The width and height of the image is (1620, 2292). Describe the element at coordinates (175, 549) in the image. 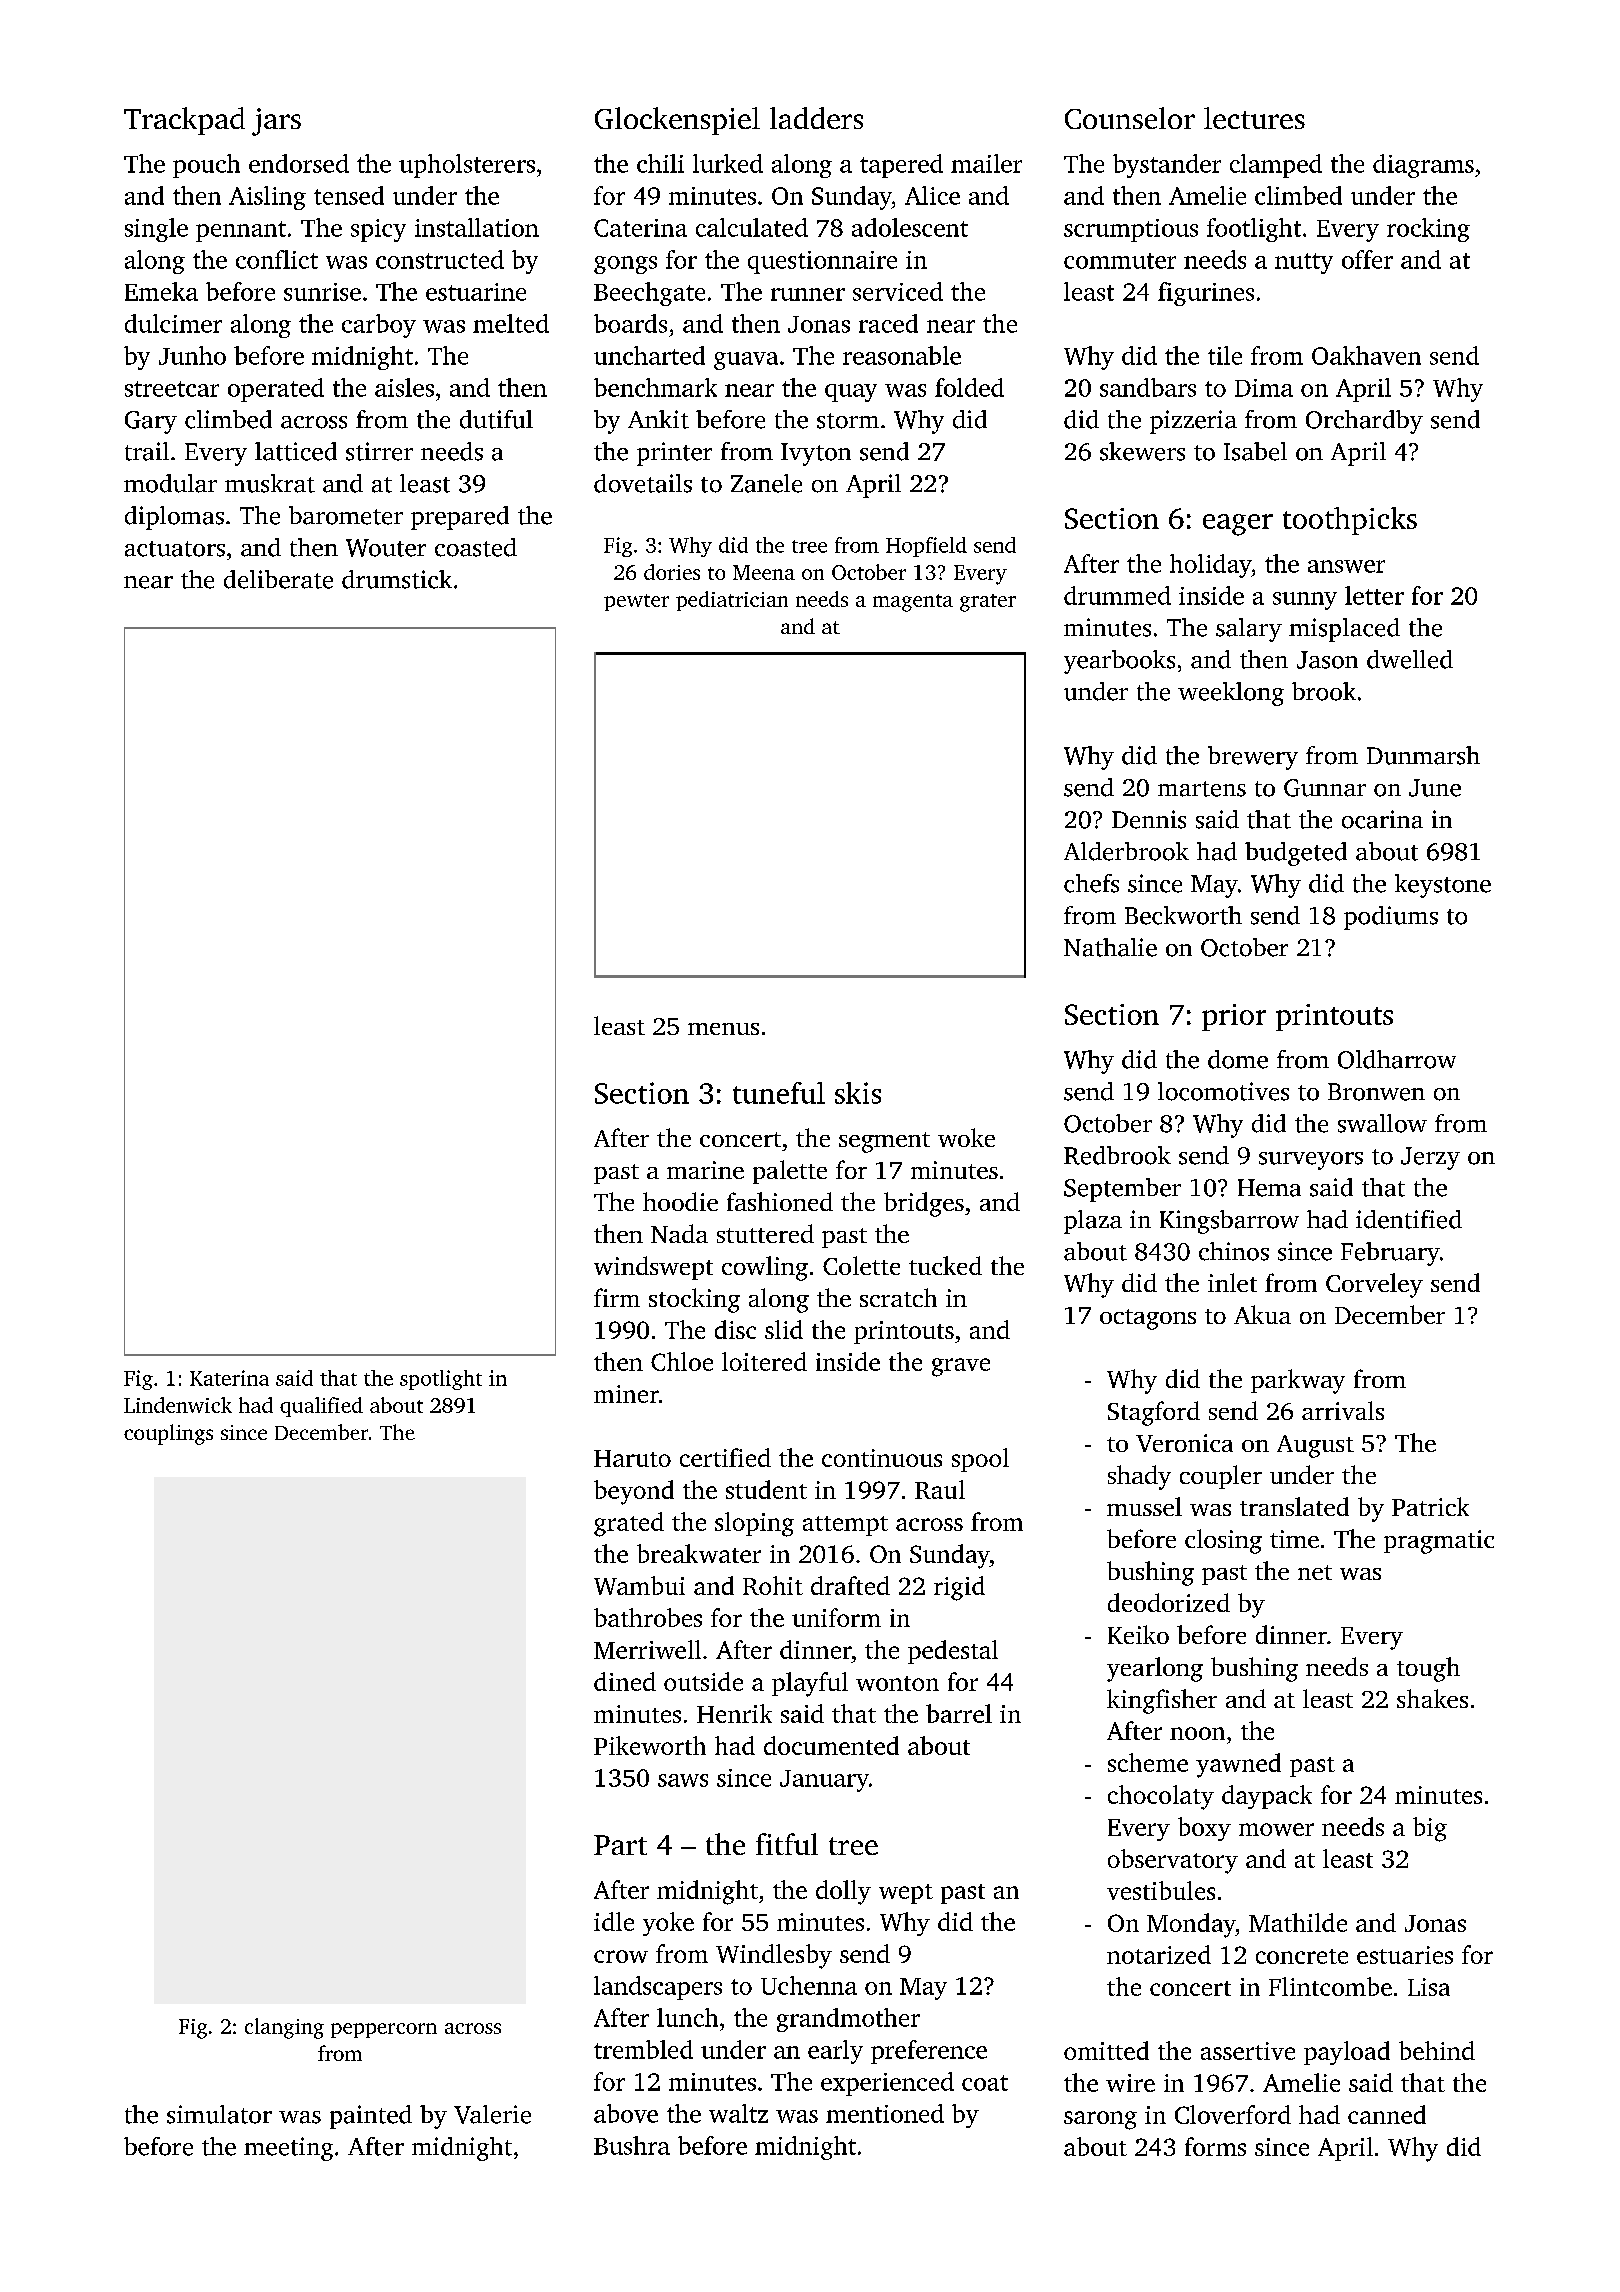

I see `actuators` at that location.
